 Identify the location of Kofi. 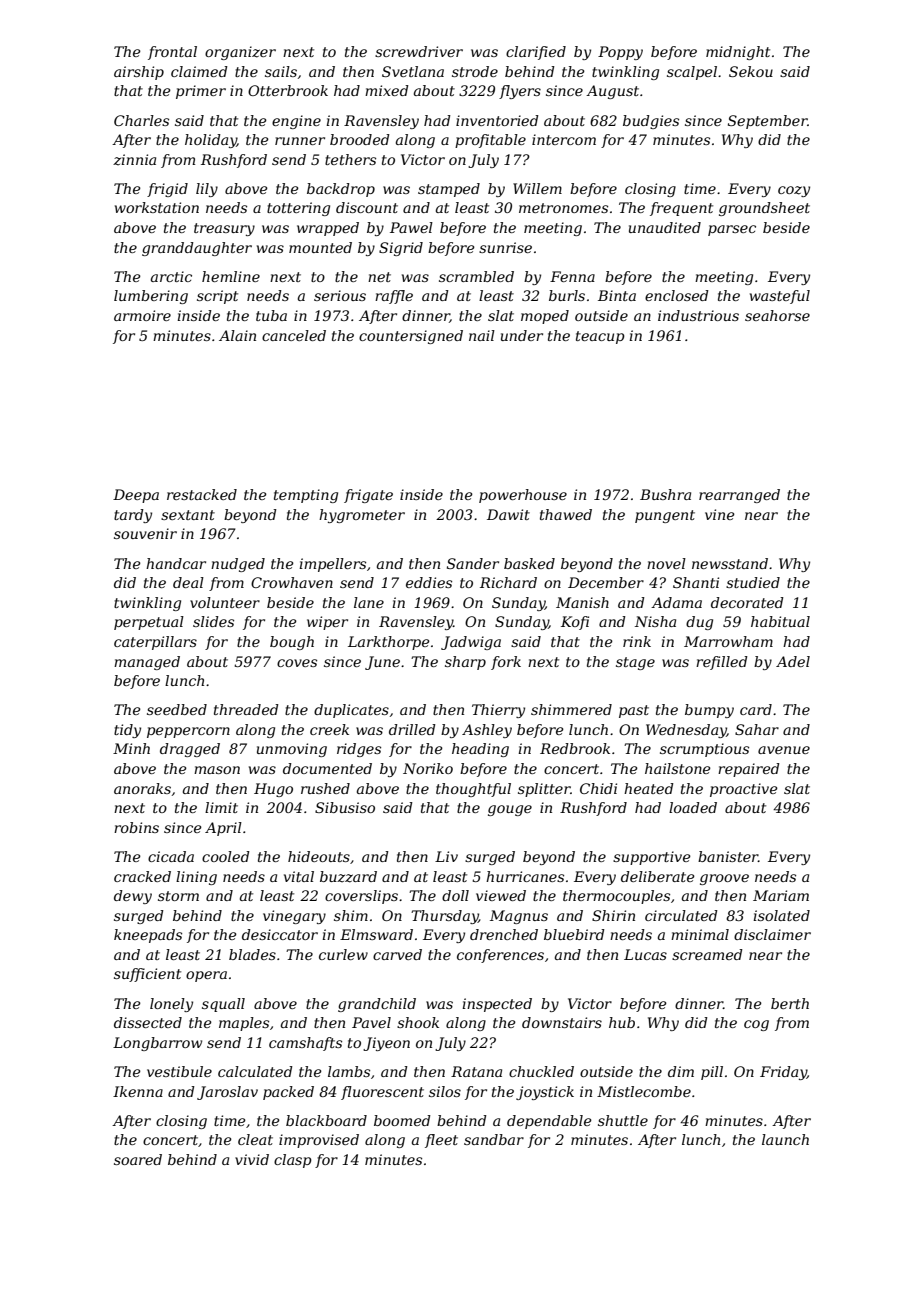
(575, 623).
